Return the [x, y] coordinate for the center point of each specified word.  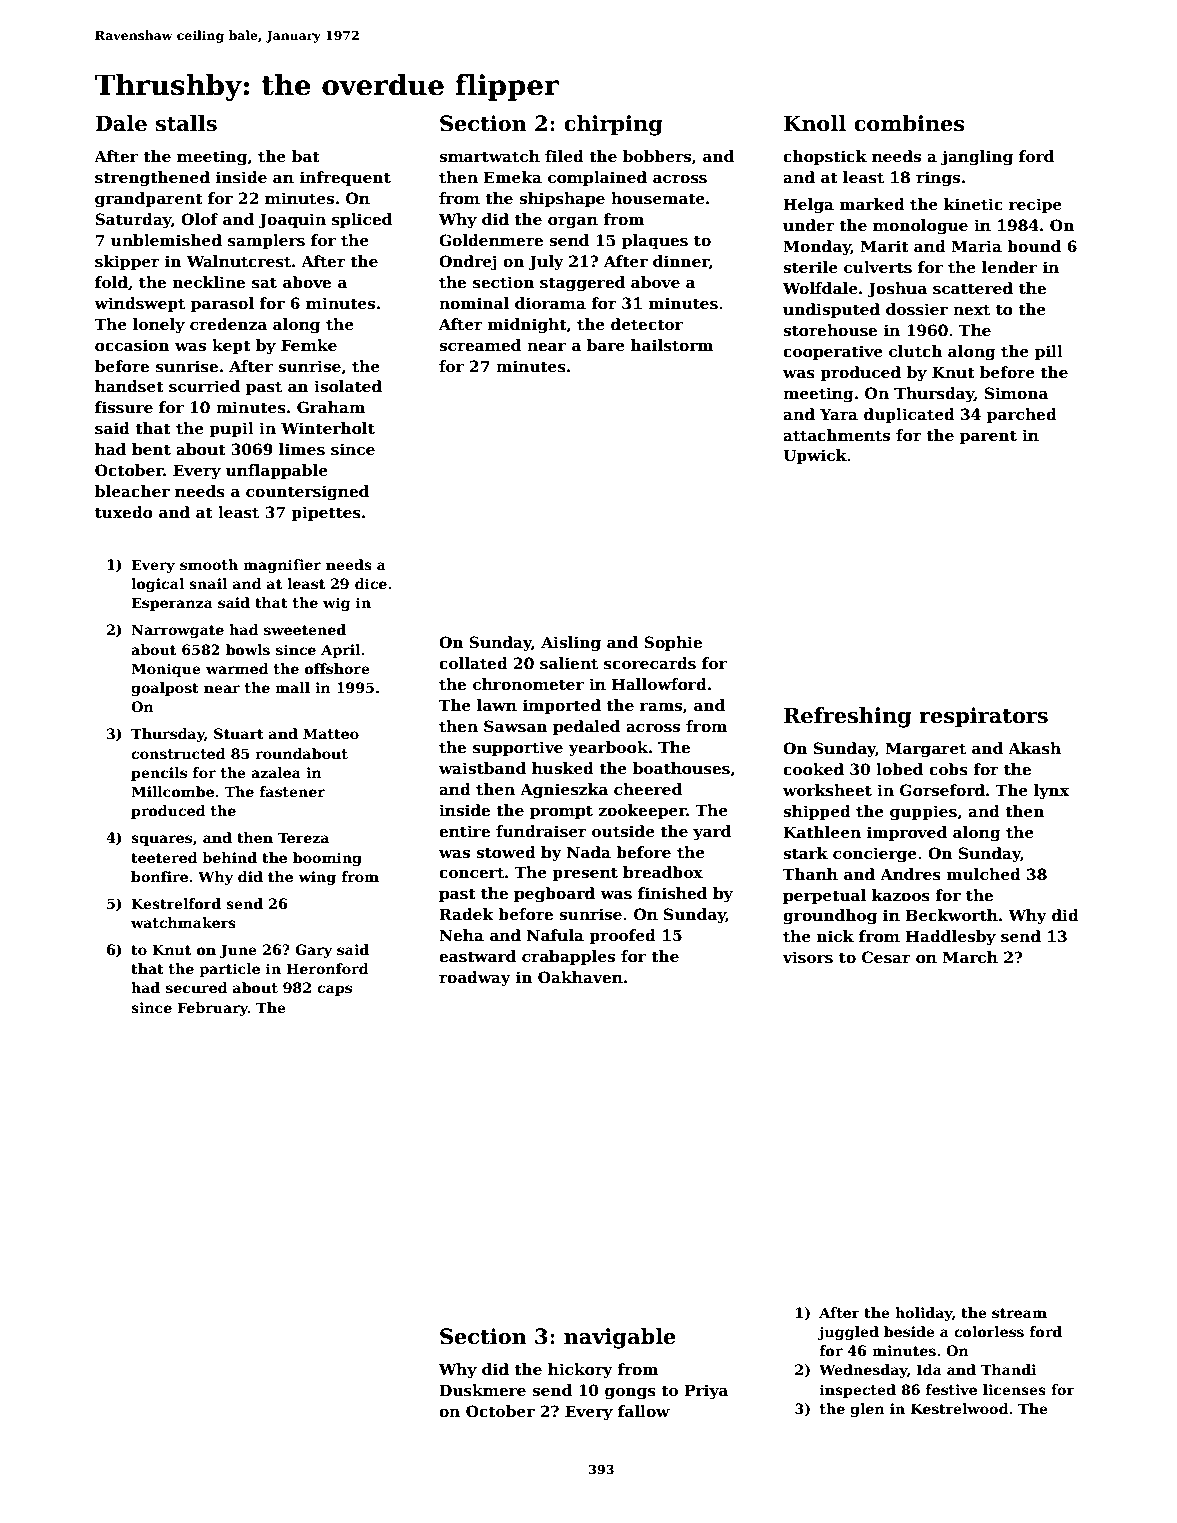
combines [909, 123]
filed [564, 156]
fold [111, 282]
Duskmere [482, 1390]
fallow [644, 1411]
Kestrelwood [960, 1408]
